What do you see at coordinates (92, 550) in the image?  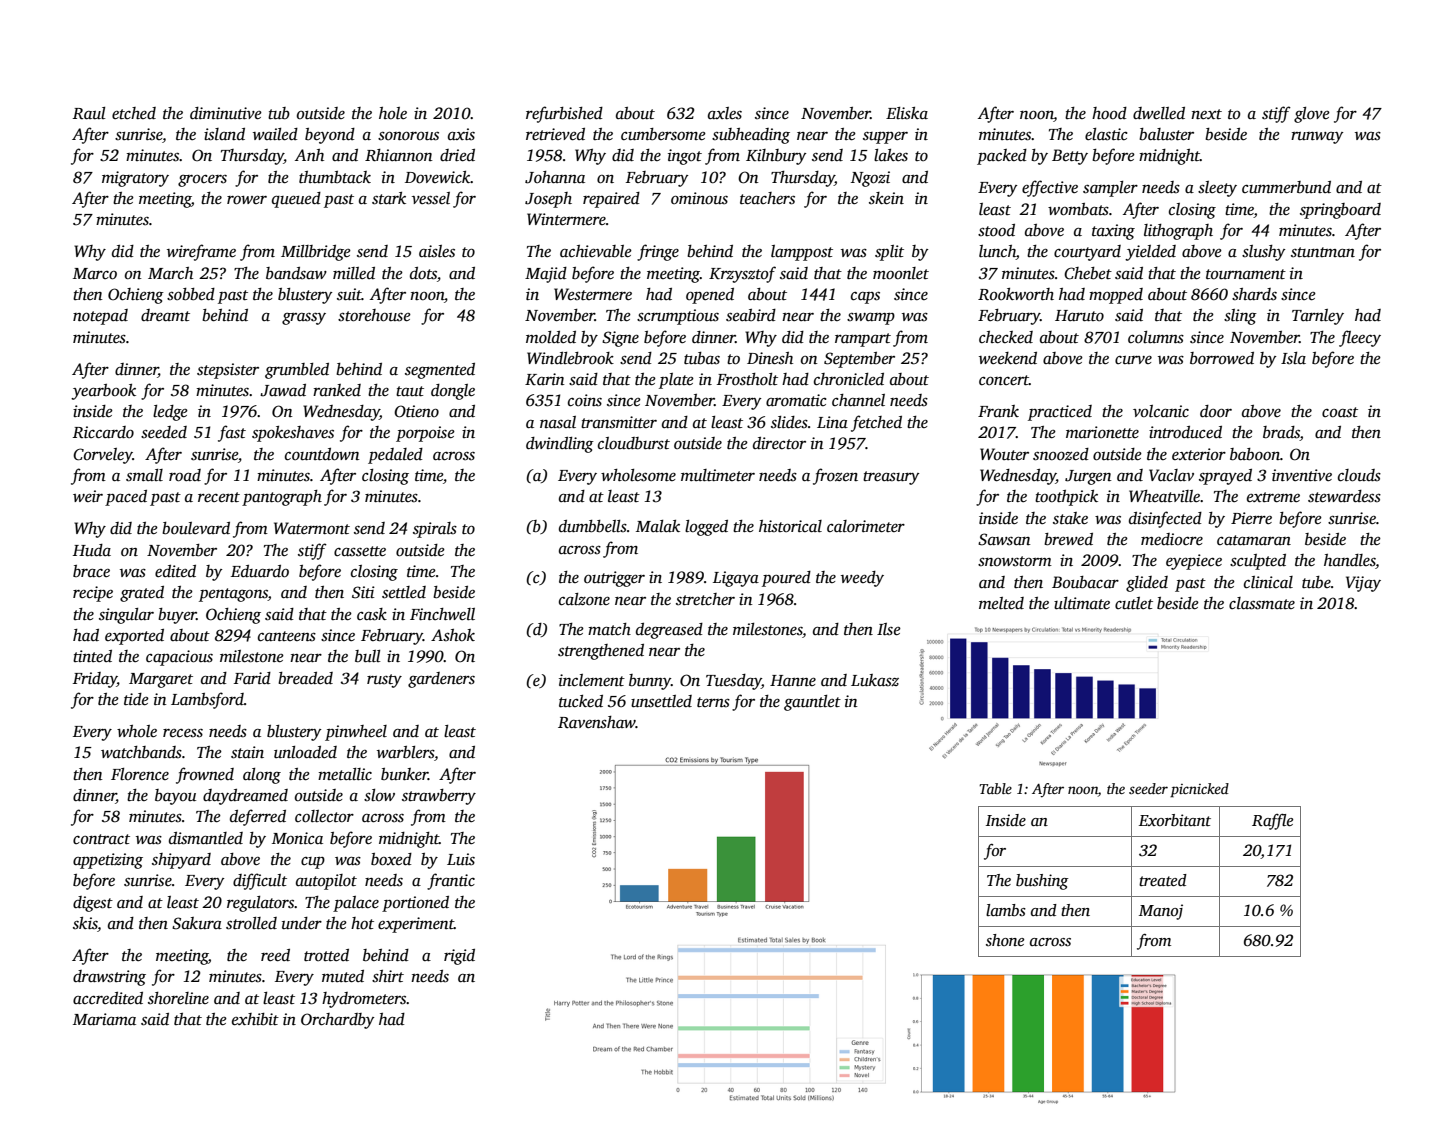 I see `Huda` at bounding box center [92, 550].
